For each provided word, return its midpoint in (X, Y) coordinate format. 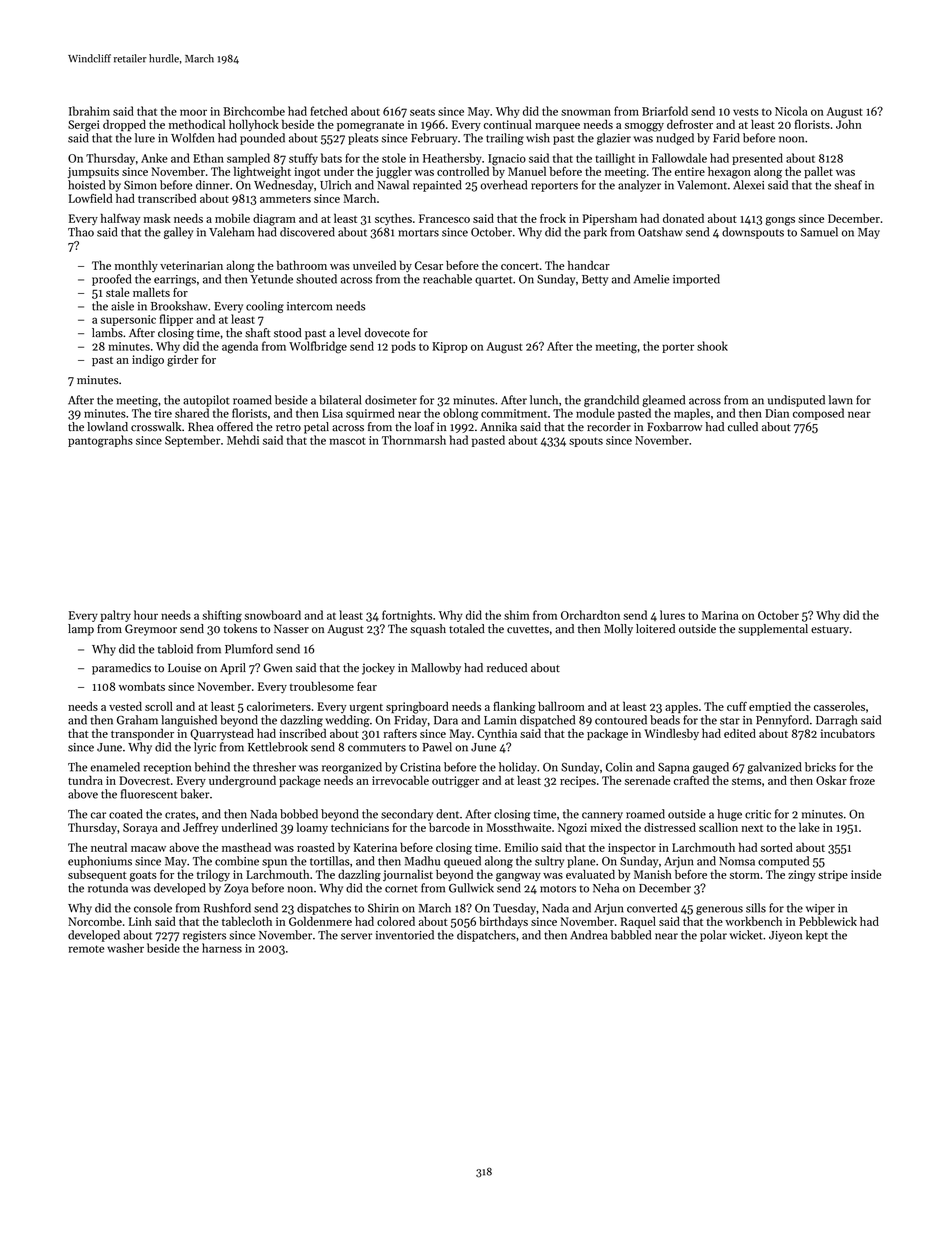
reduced (507, 668)
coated (126, 814)
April (233, 669)
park (595, 233)
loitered (655, 629)
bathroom (302, 265)
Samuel (819, 232)
